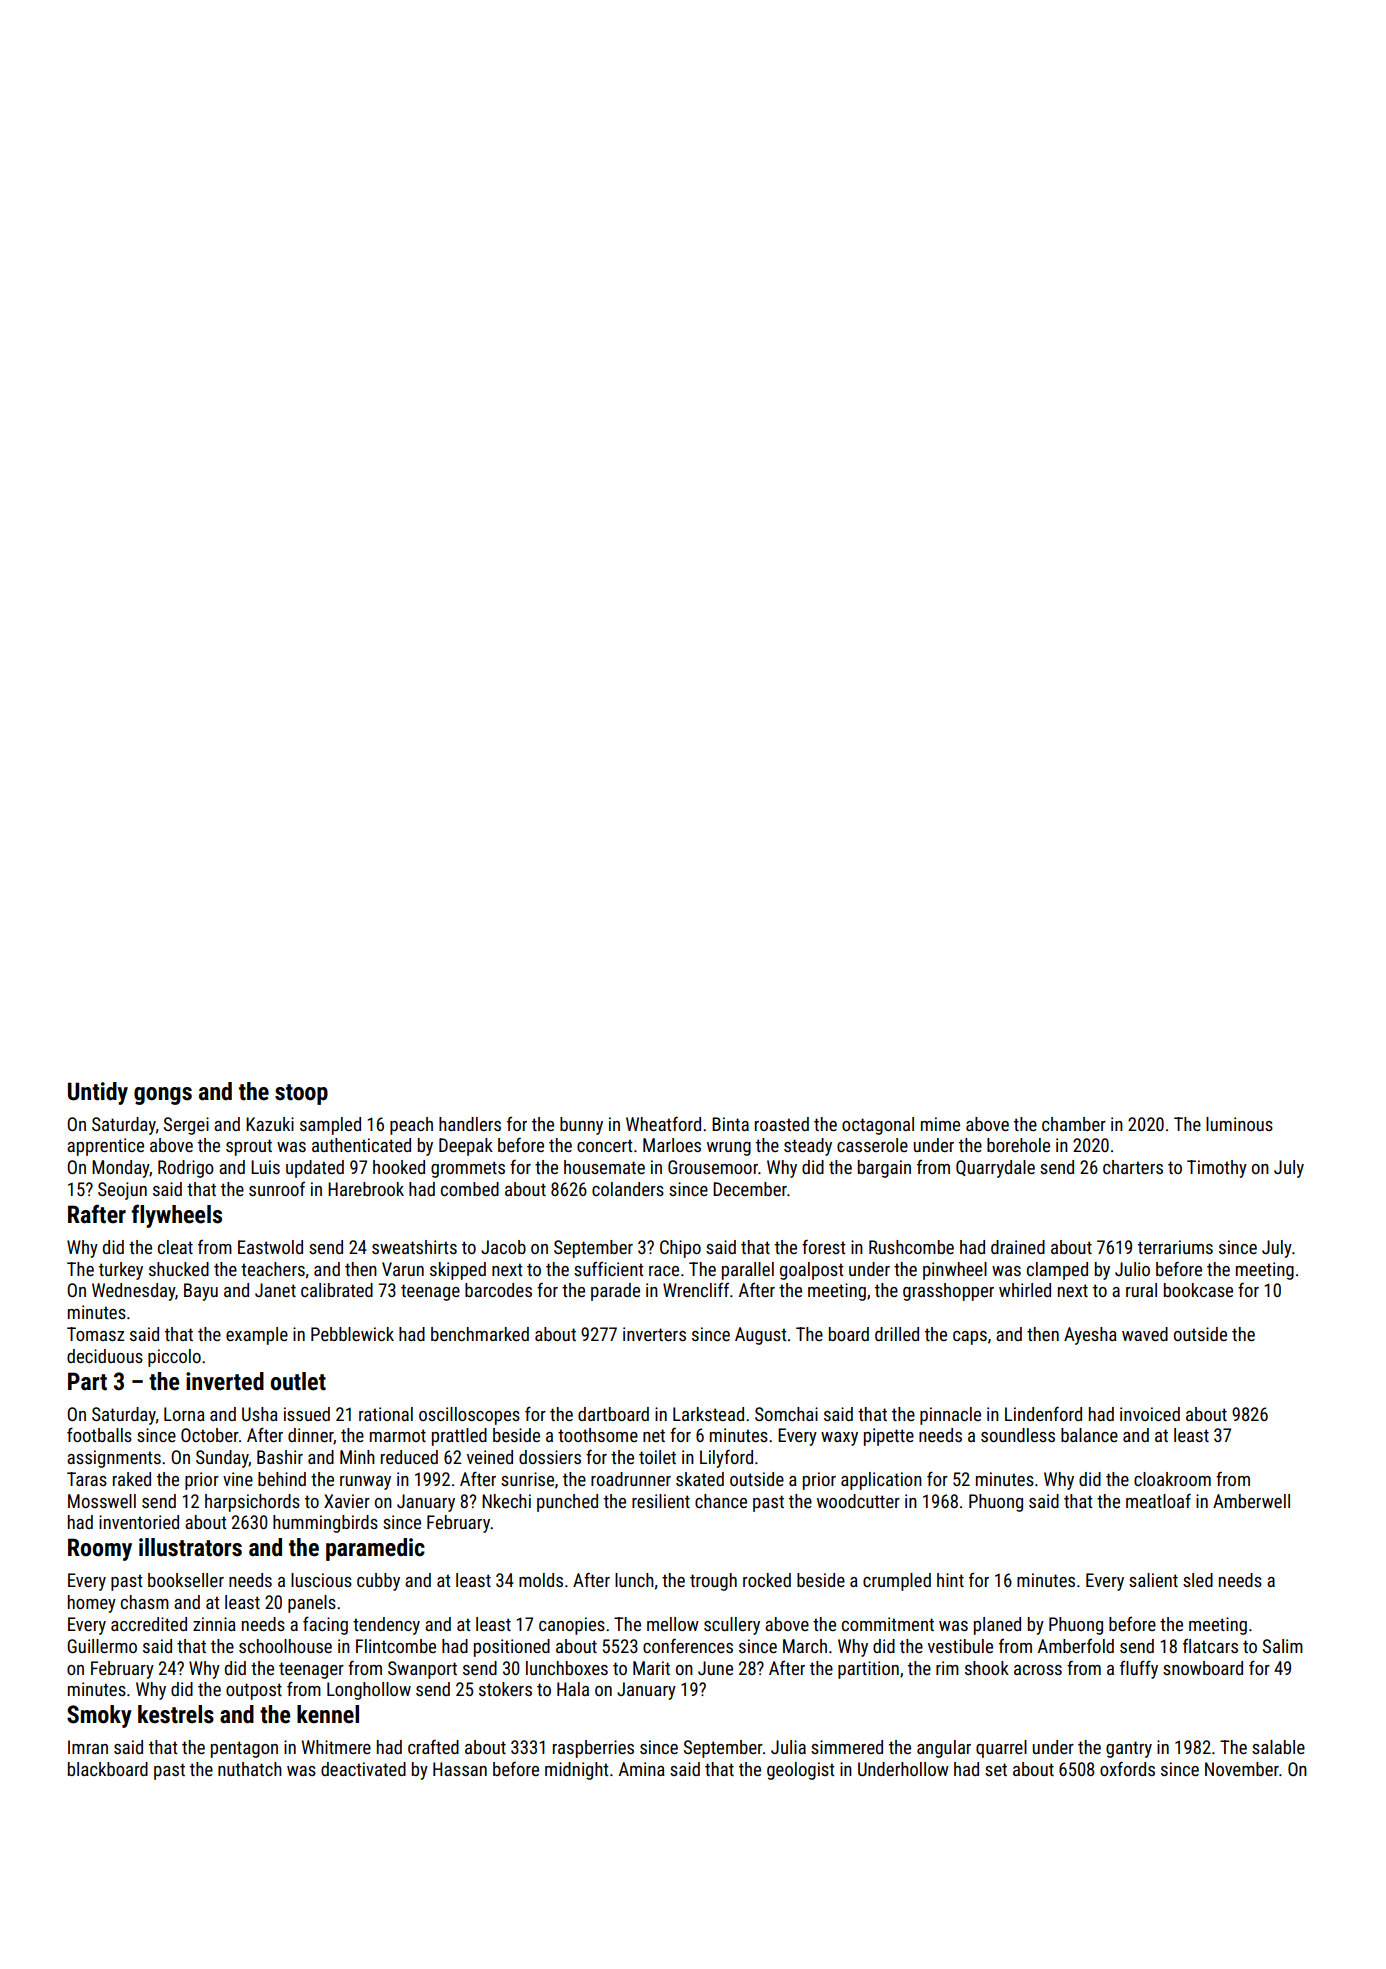  Describe the element at coordinates (888, 1624) in the image. I see `commitment` at that location.
